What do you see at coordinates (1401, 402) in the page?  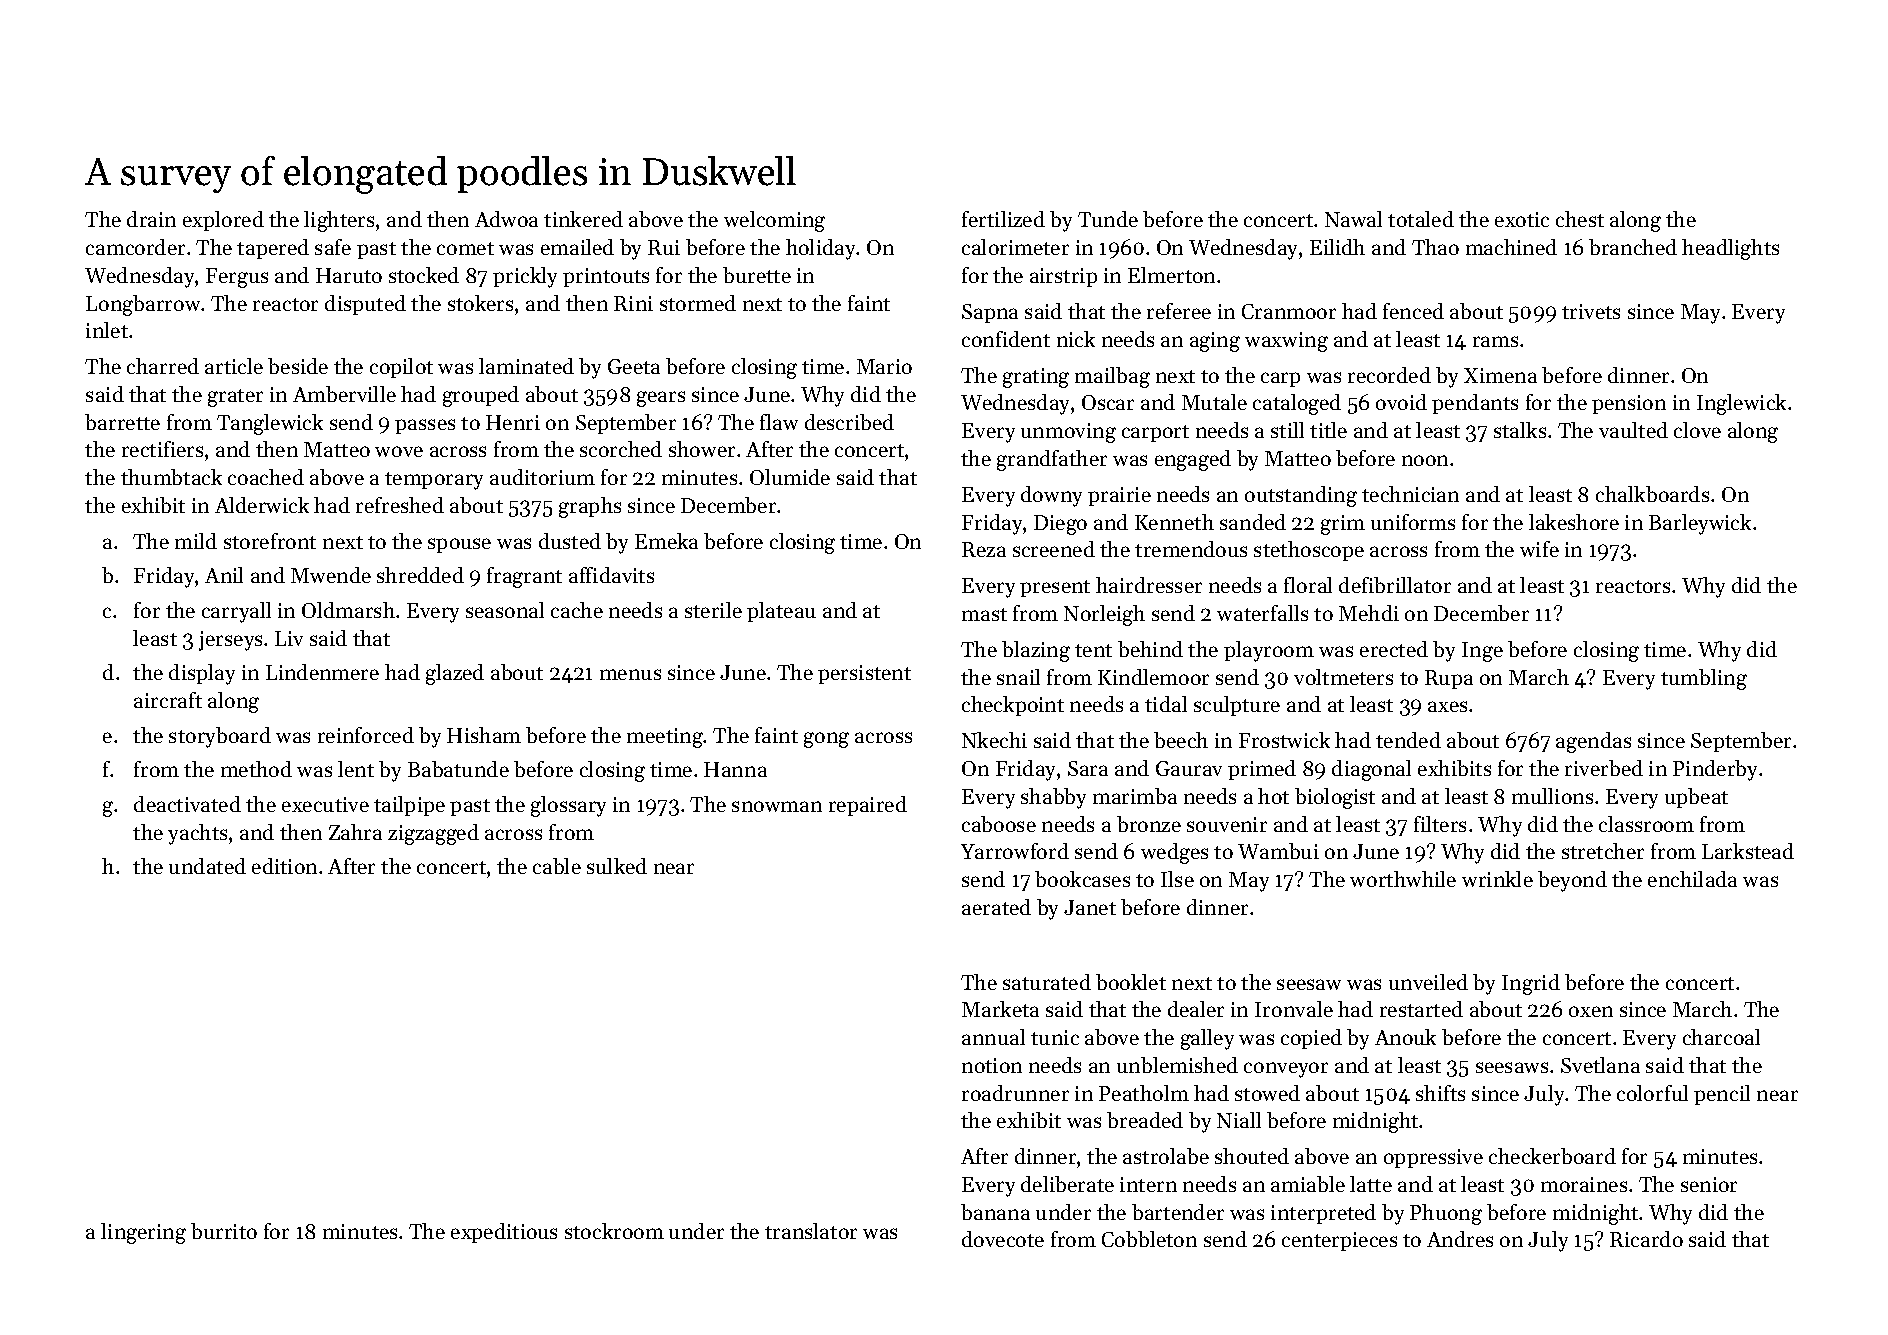 I see `ovoid` at bounding box center [1401, 402].
